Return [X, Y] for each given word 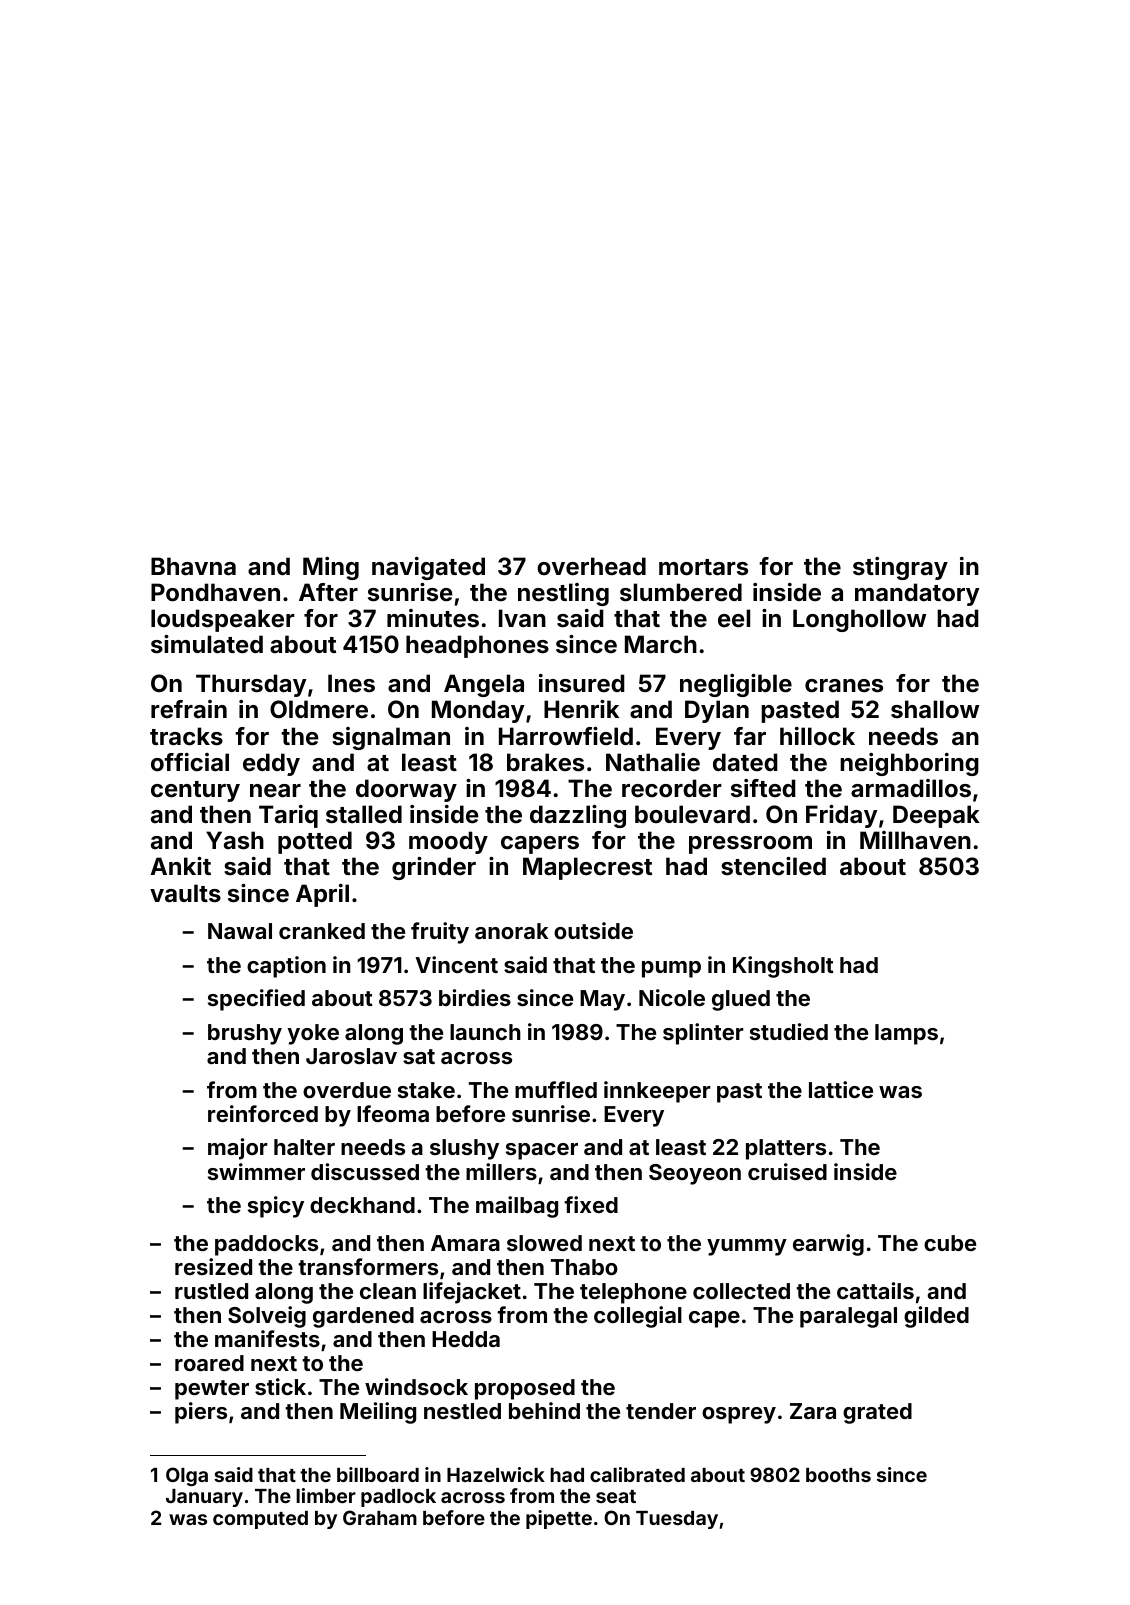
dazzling [578, 816]
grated [877, 1413]
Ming [331, 568]
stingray [900, 568]
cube [950, 1243]
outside [593, 930]
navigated [428, 568]
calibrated [637, 1474]
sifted [763, 788]
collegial [638, 1317]
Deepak [936, 816]
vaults [185, 893]
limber [326, 1495]
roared [209, 1363]
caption [286, 967]
